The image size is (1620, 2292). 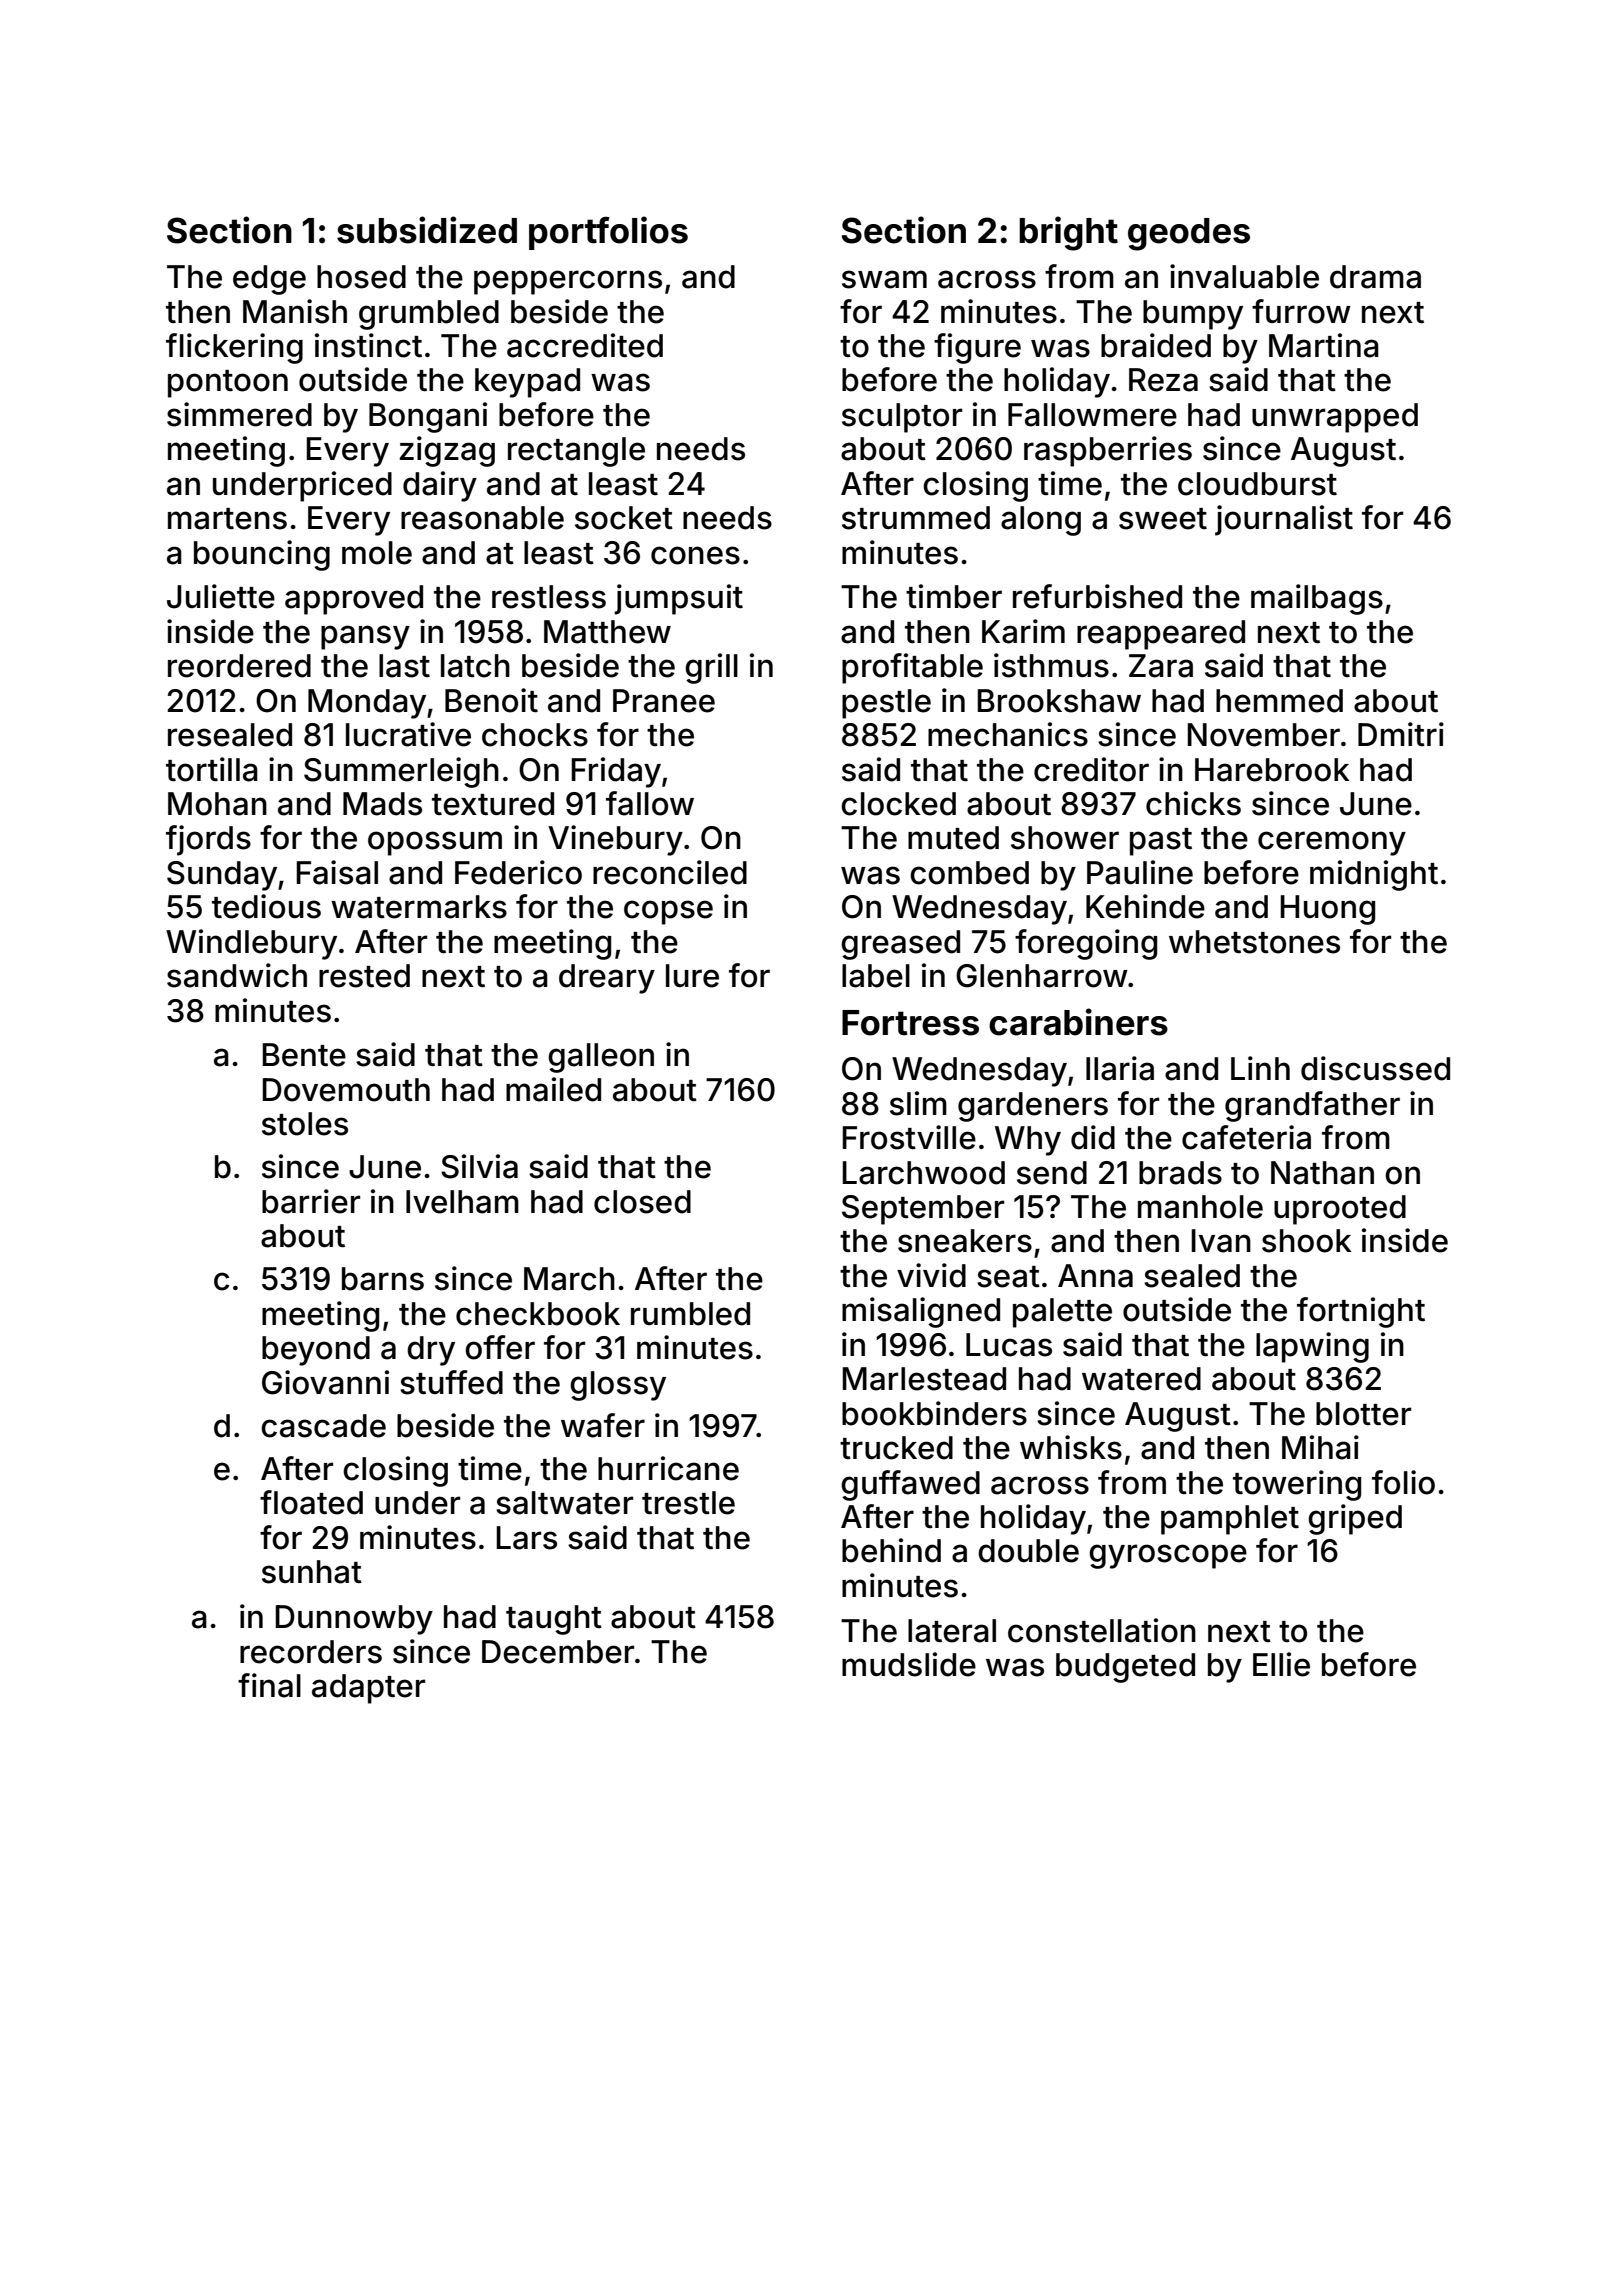 I want to click on adapter, so click(x=368, y=1689).
